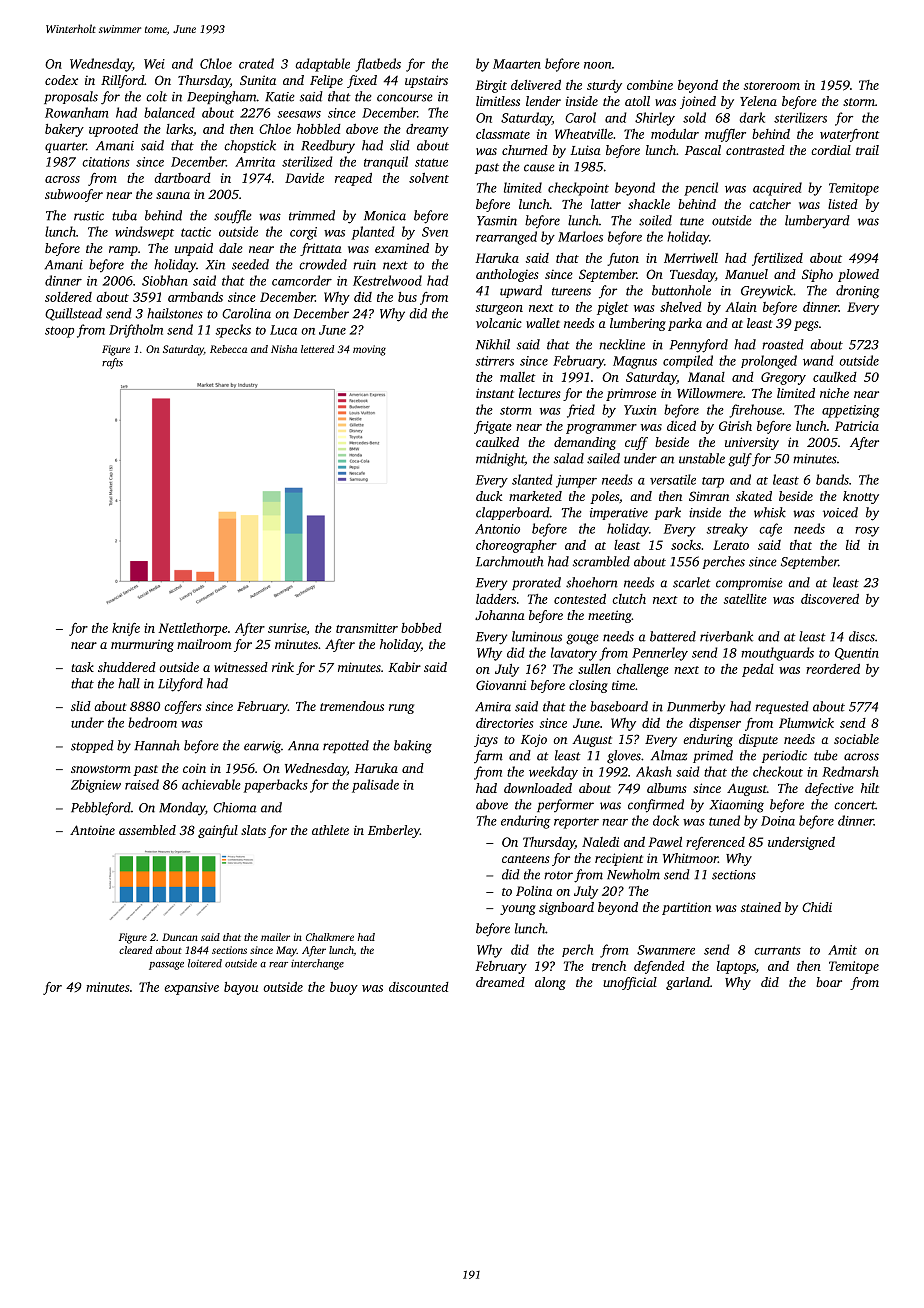 This screenshot has height=1308, width=924. I want to click on Nikhil, so click(493, 344).
